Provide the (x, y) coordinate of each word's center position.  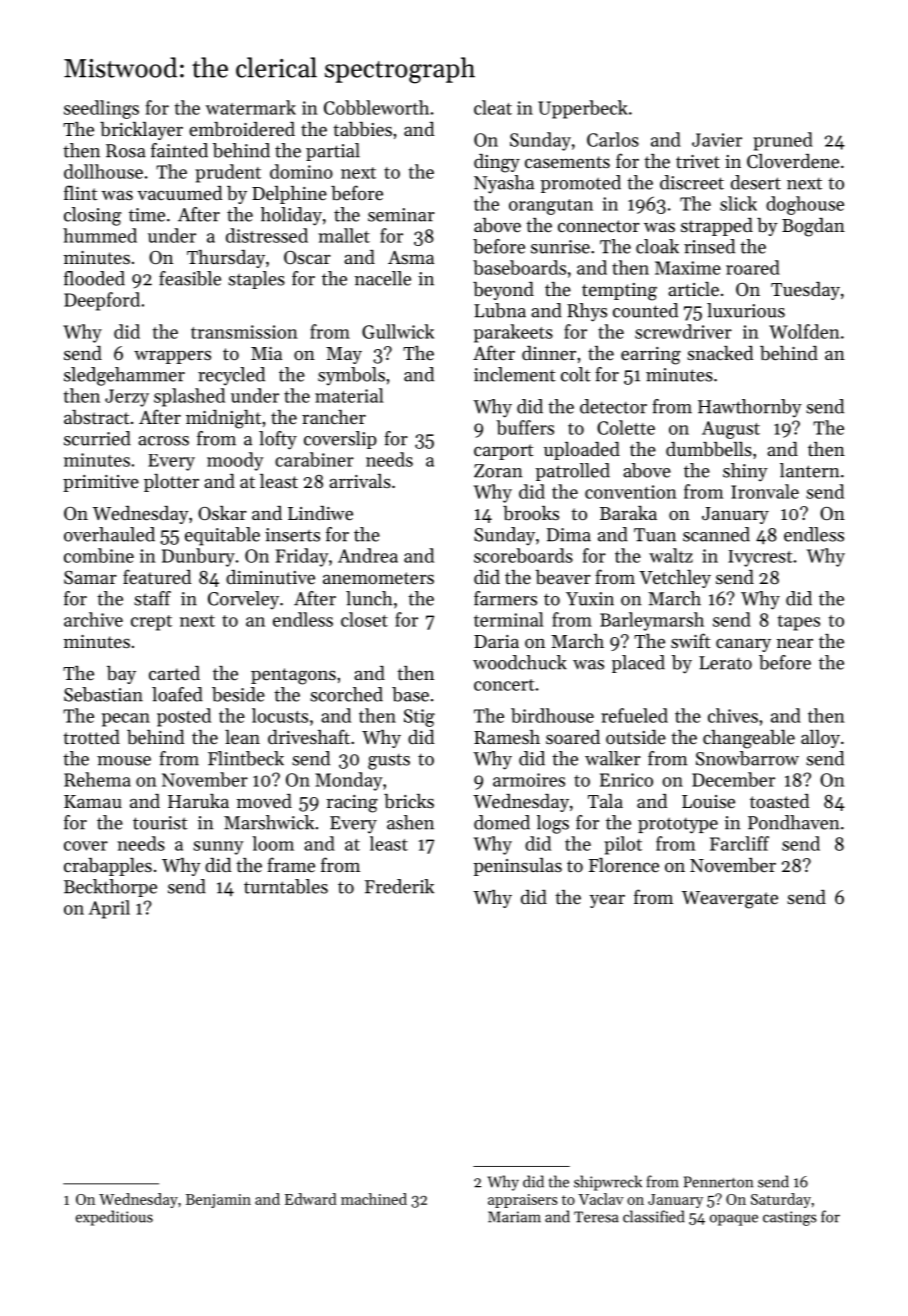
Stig (419, 718)
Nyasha (504, 184)
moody (235, 461)
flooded (94, 278)
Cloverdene (793, 161)
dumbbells (709, 449)
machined (374, 1199)
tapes (799, 623)
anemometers (378, 578)
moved (264, 801)
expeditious (114, 1218)
